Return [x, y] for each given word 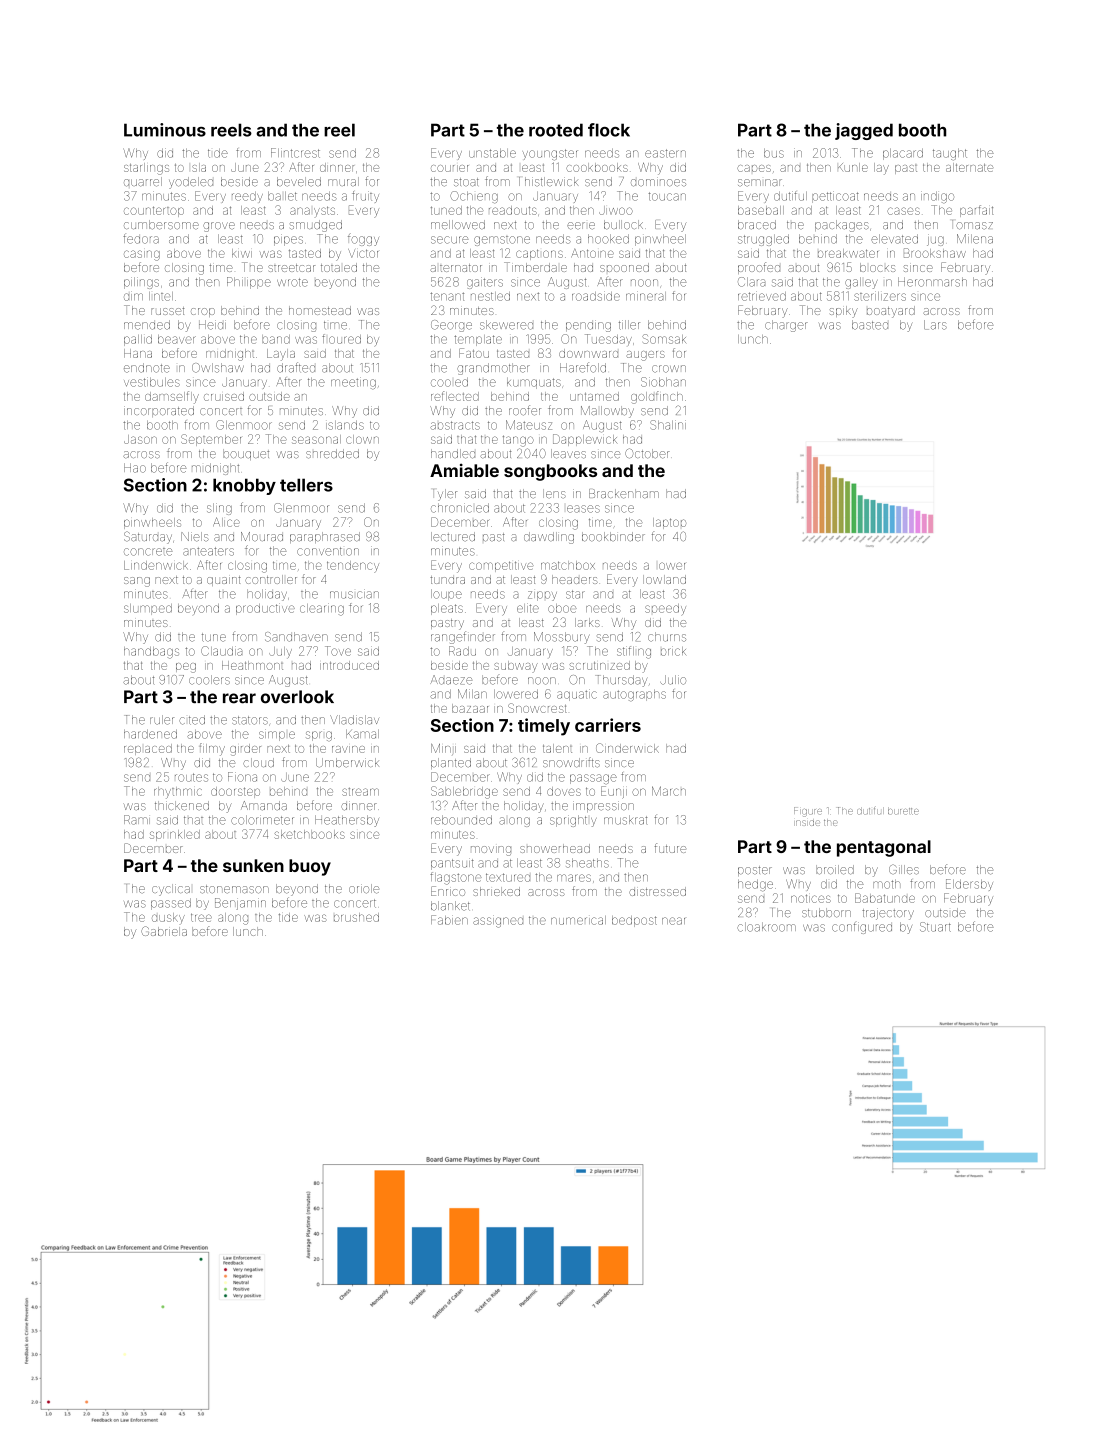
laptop [669, 523]
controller [271, 579]
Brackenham [624, 494]
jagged [864, 131]
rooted [556, 130]
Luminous [165, 130]
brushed [356, 917]
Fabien [449, 920]
